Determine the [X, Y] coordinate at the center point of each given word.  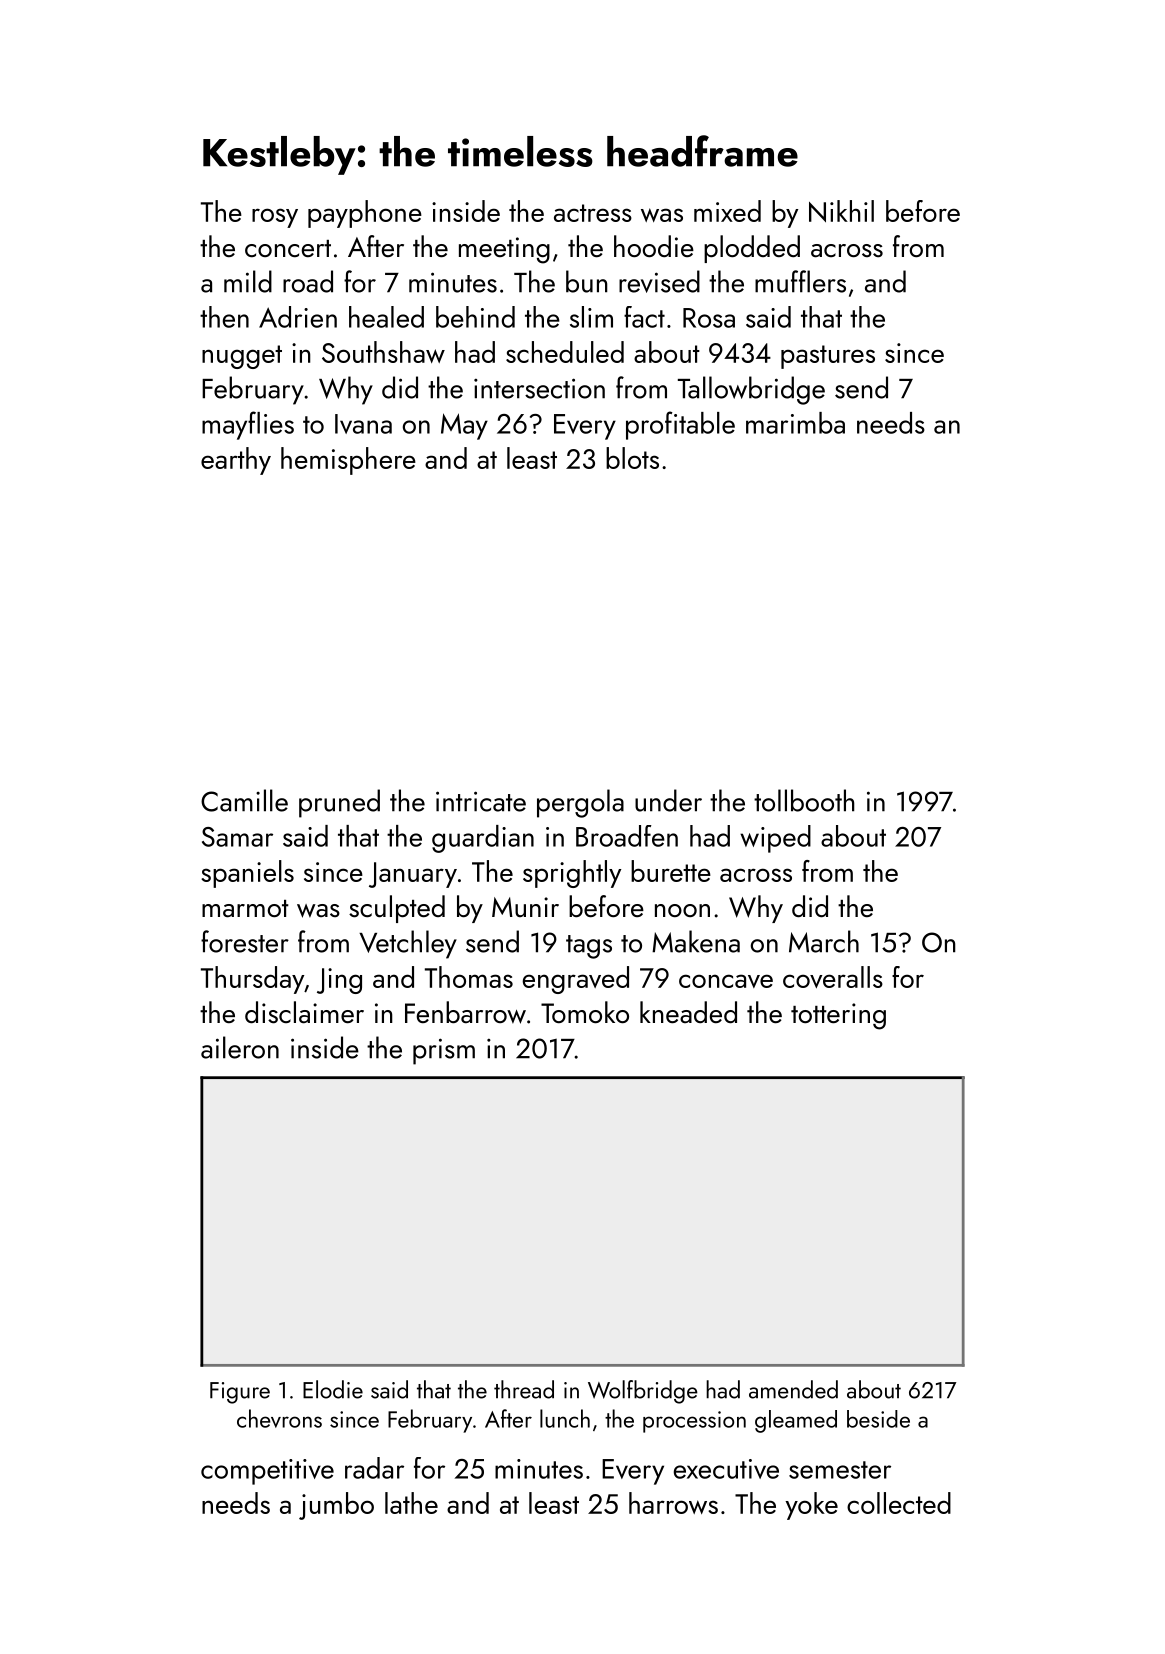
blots [632, 458]
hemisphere [348, 461]
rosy [275, 218]
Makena [696, 941]
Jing [339, 981]
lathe [411, 1503]
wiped [775, 839]
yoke [811, 1506]
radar [374, 1468]
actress [593, 213]
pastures [828, 357]
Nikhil [841, 211]
